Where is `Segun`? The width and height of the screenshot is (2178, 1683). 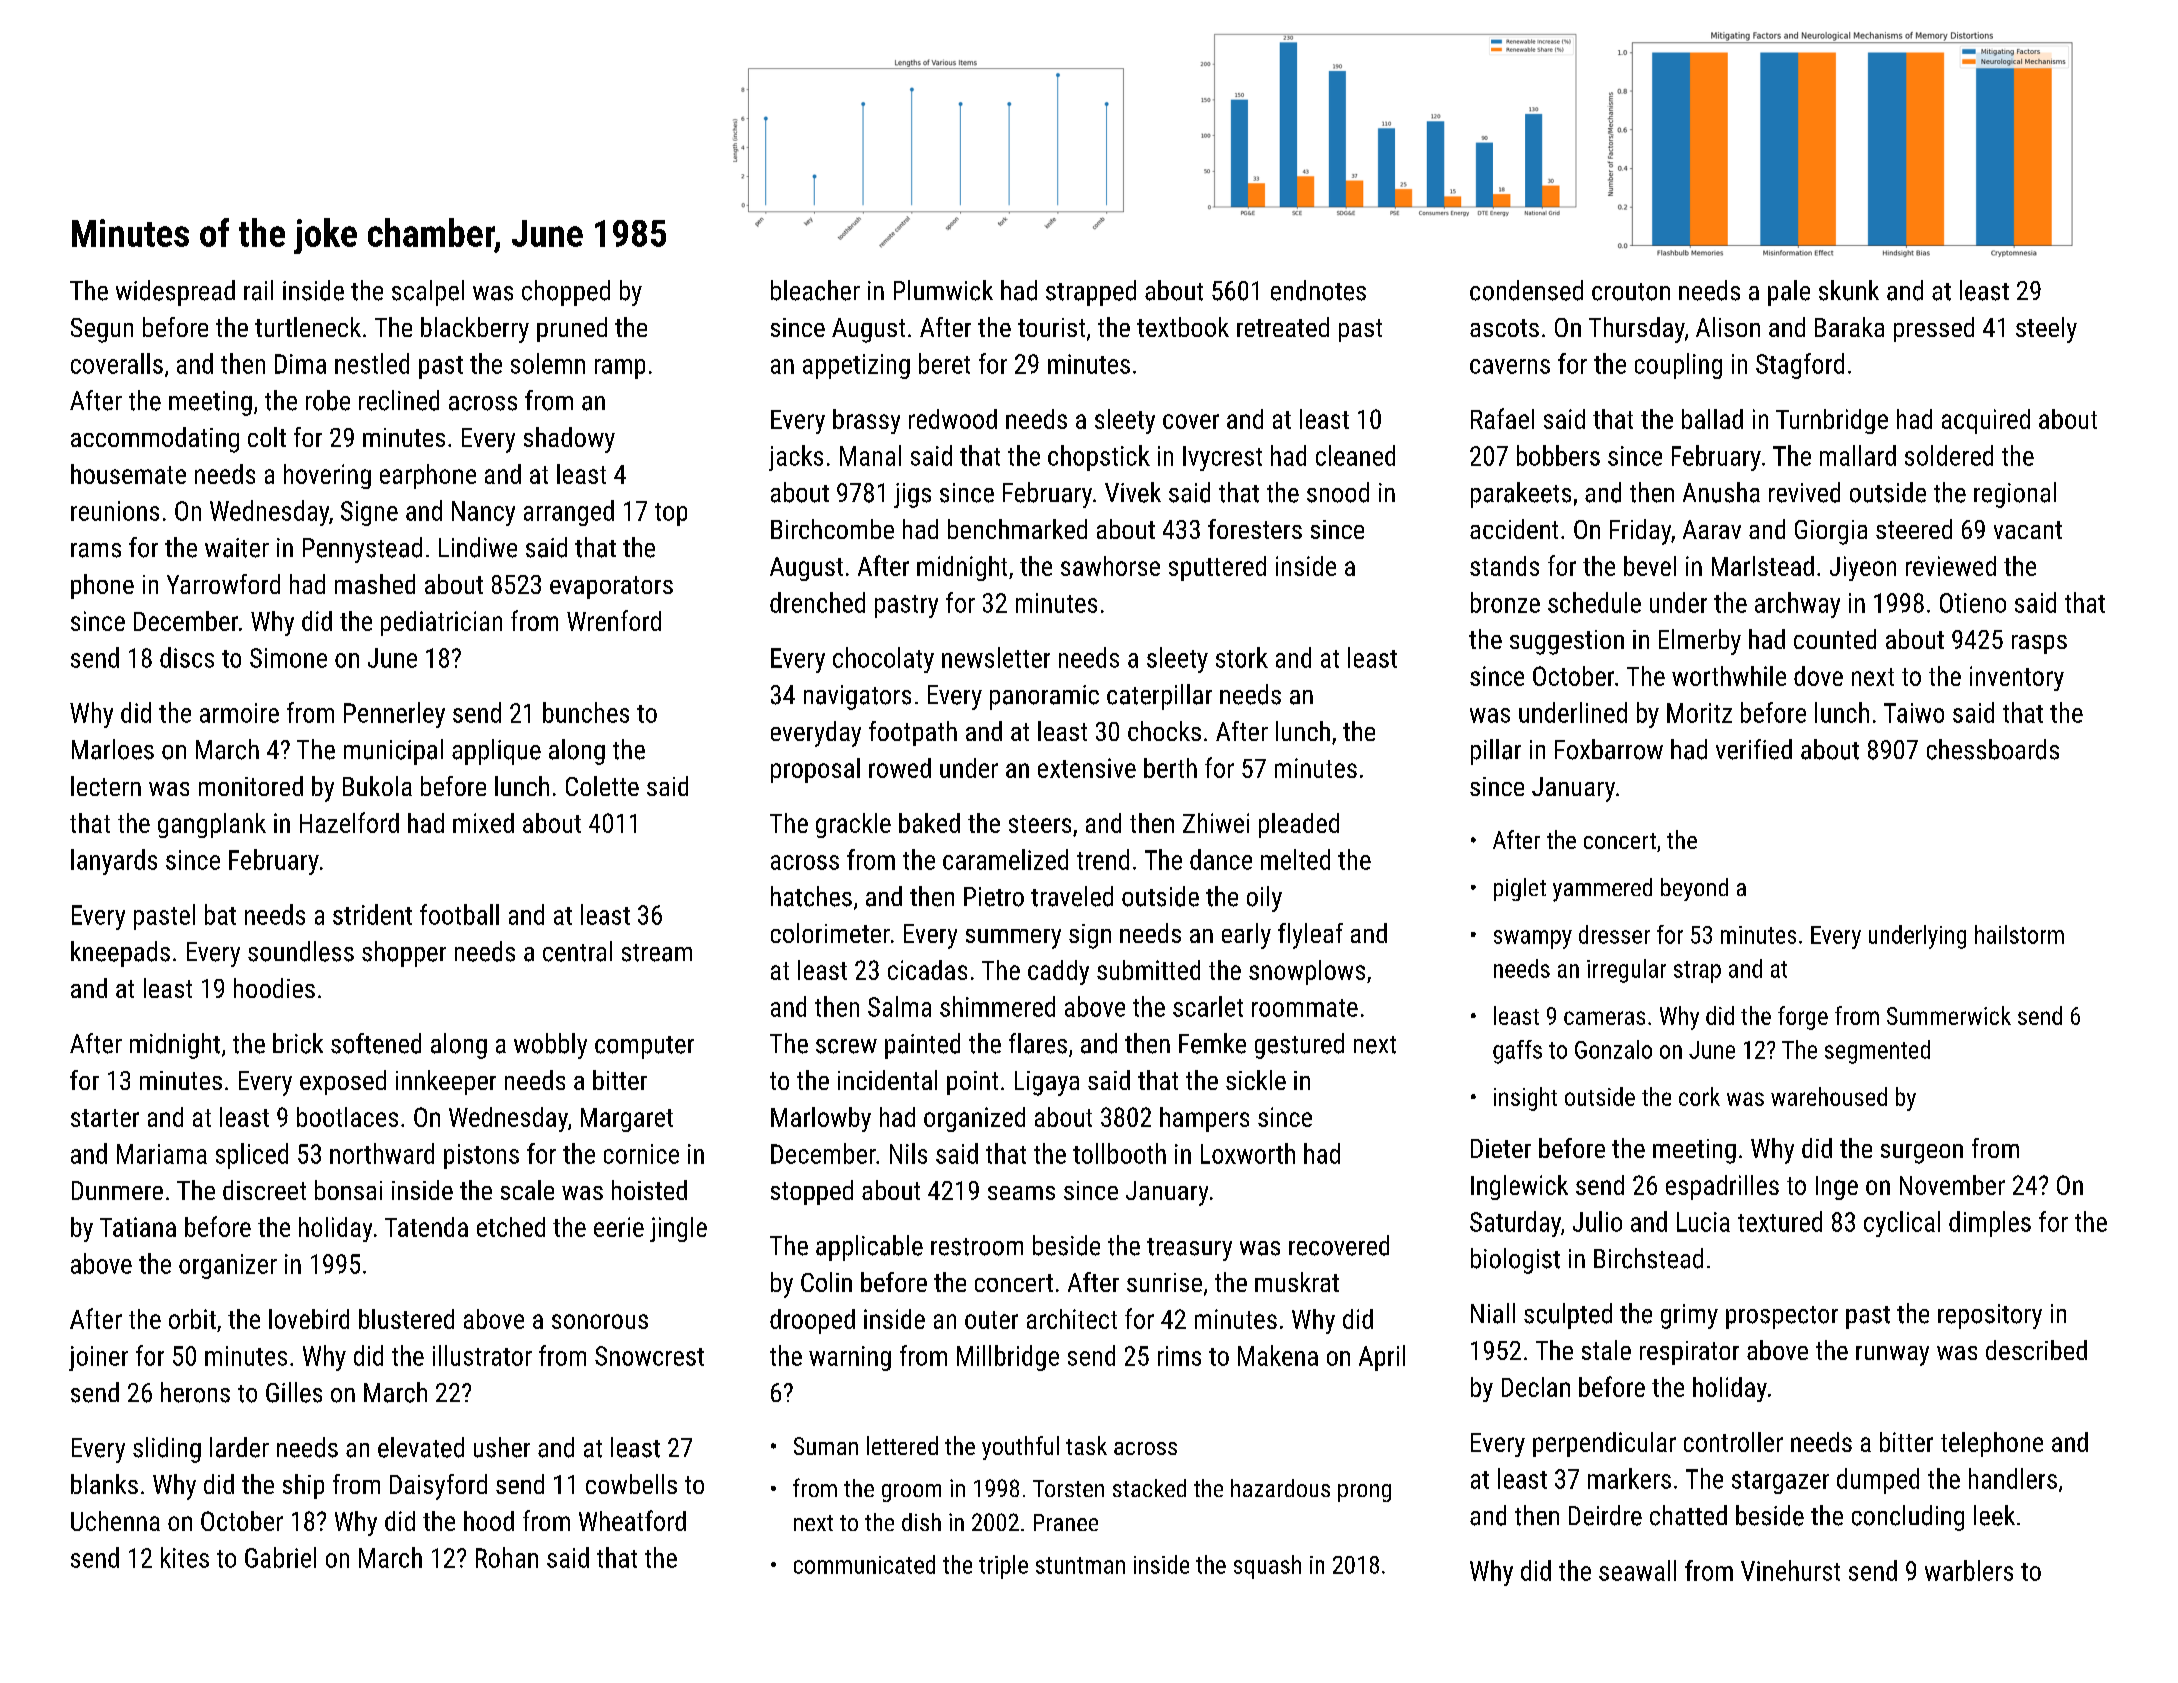
Segun is located at coordinates (102, 330).
